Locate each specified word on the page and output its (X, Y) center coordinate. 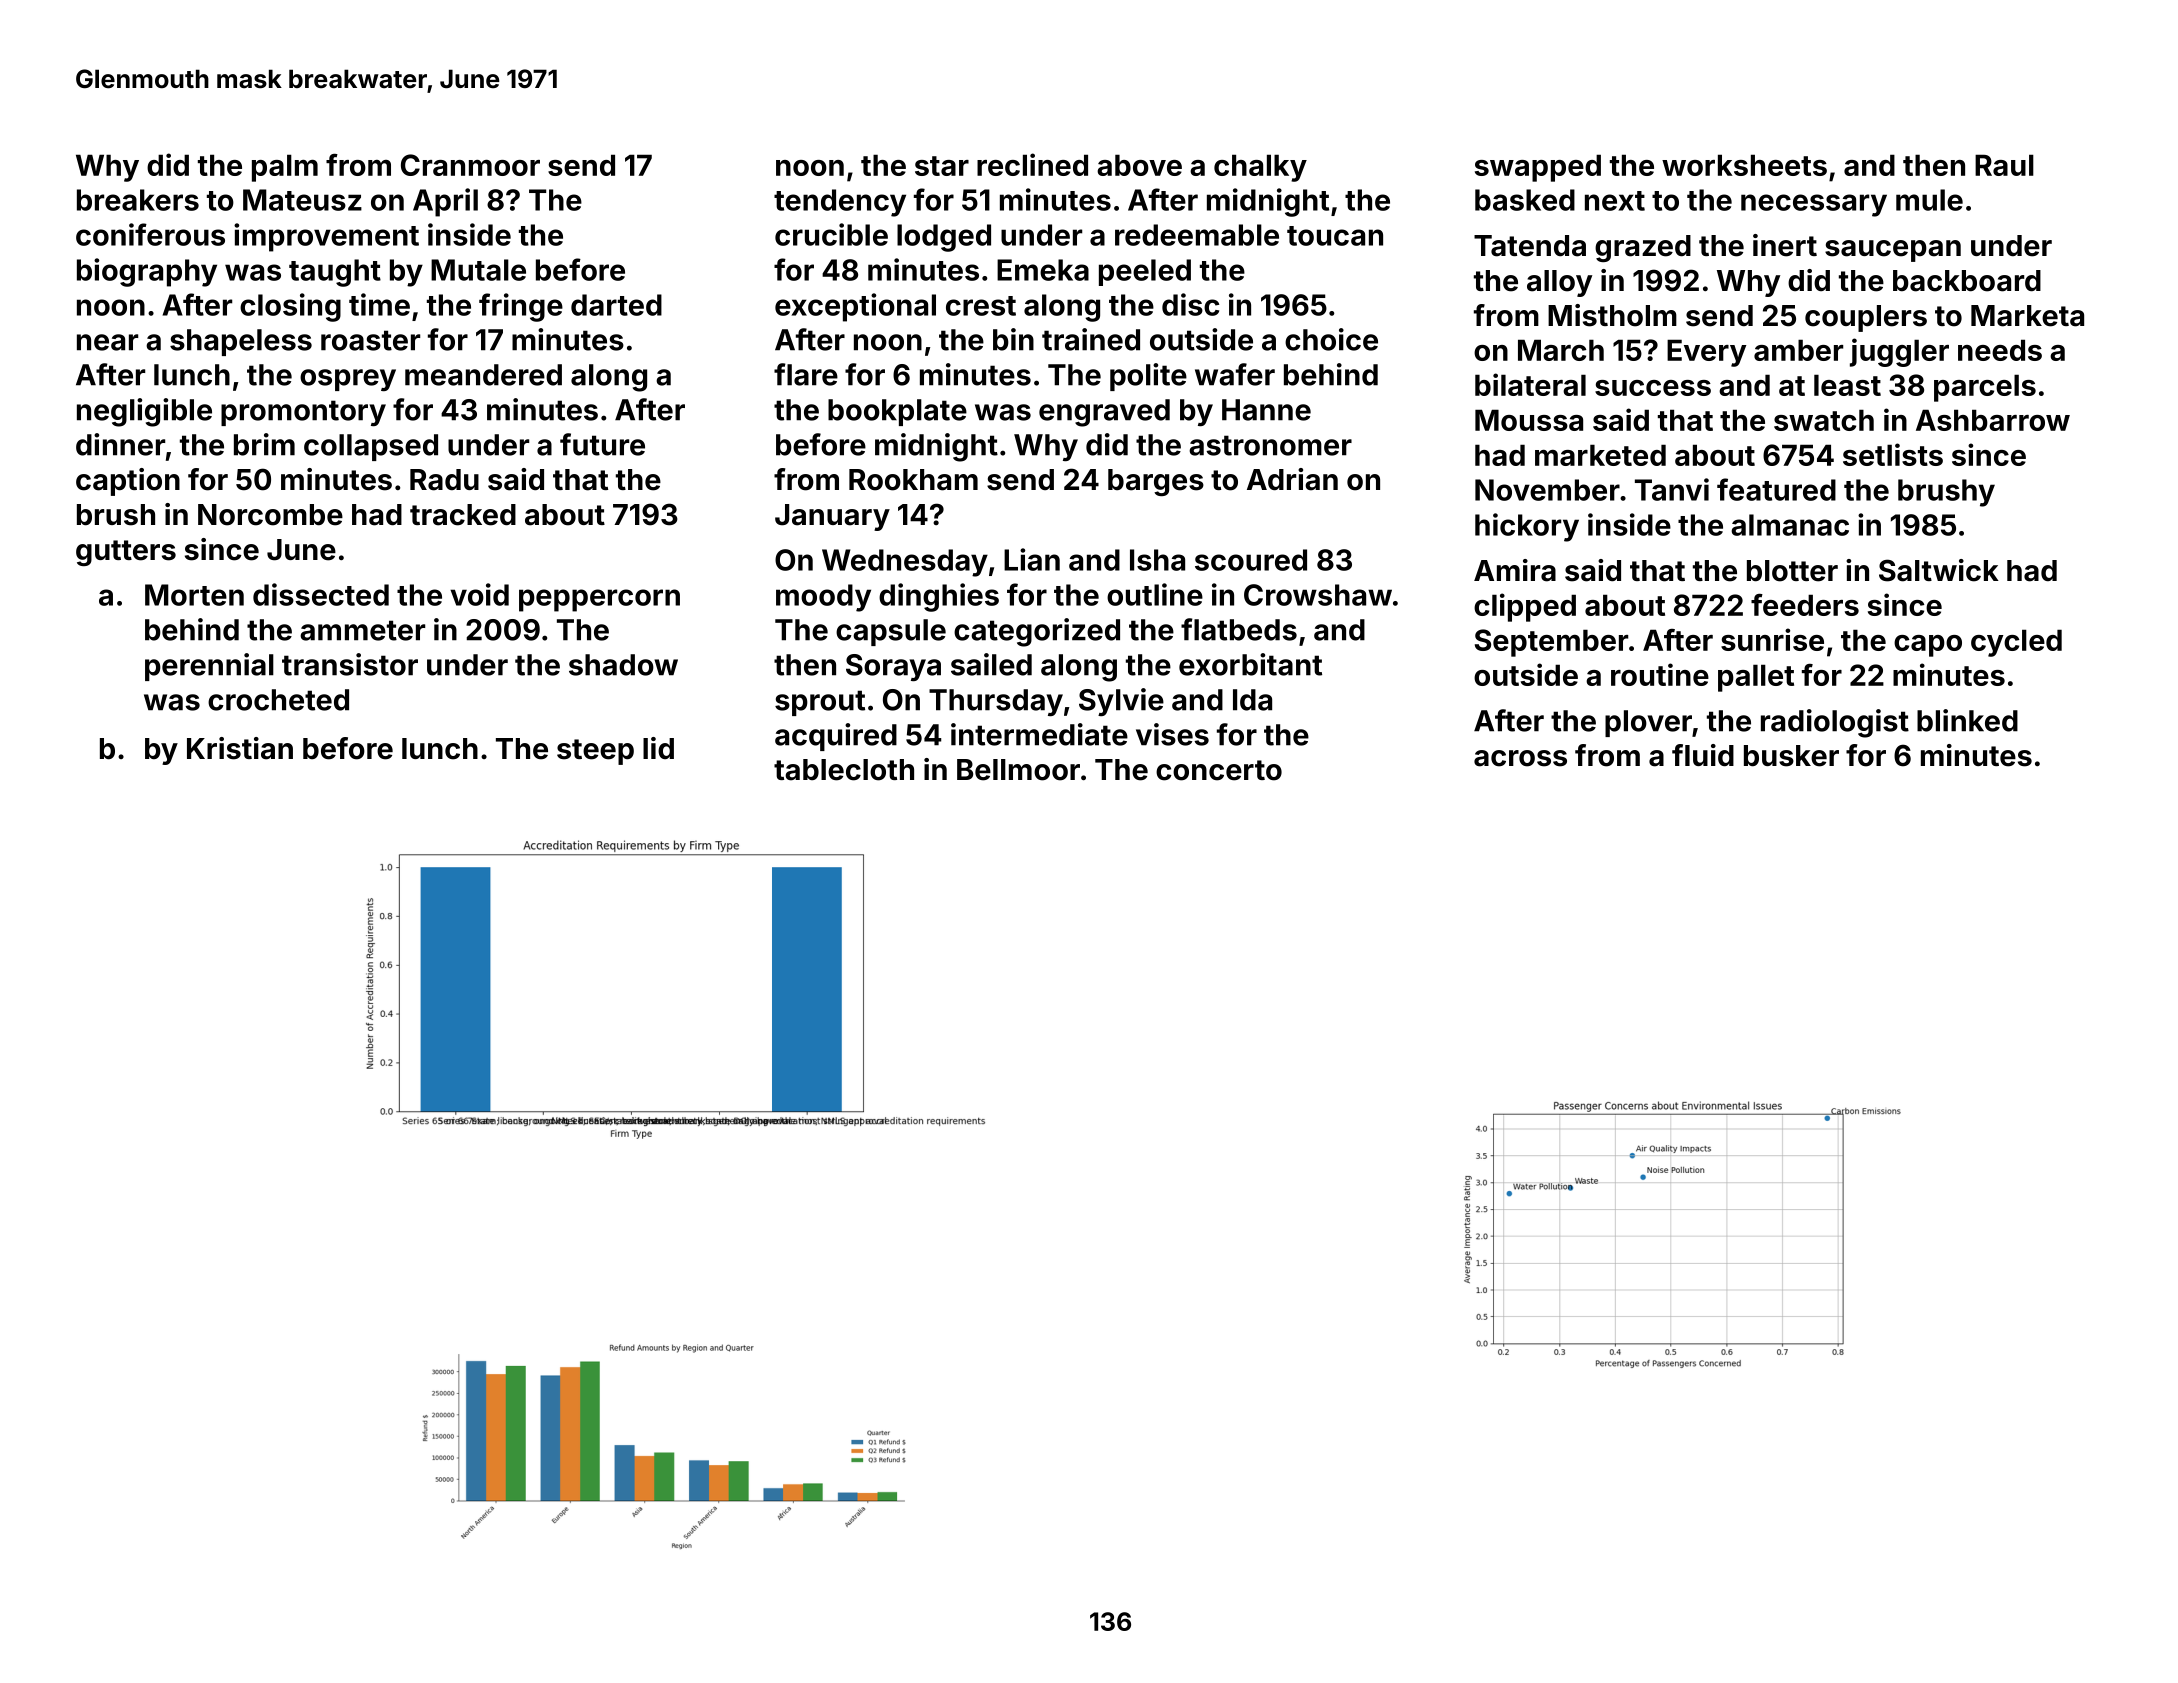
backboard (1967, 281)
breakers (138, 200)
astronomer (1270, 445)
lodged (944, 238)
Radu (444, 480)
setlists (1893, 454)
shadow (623, 665)
